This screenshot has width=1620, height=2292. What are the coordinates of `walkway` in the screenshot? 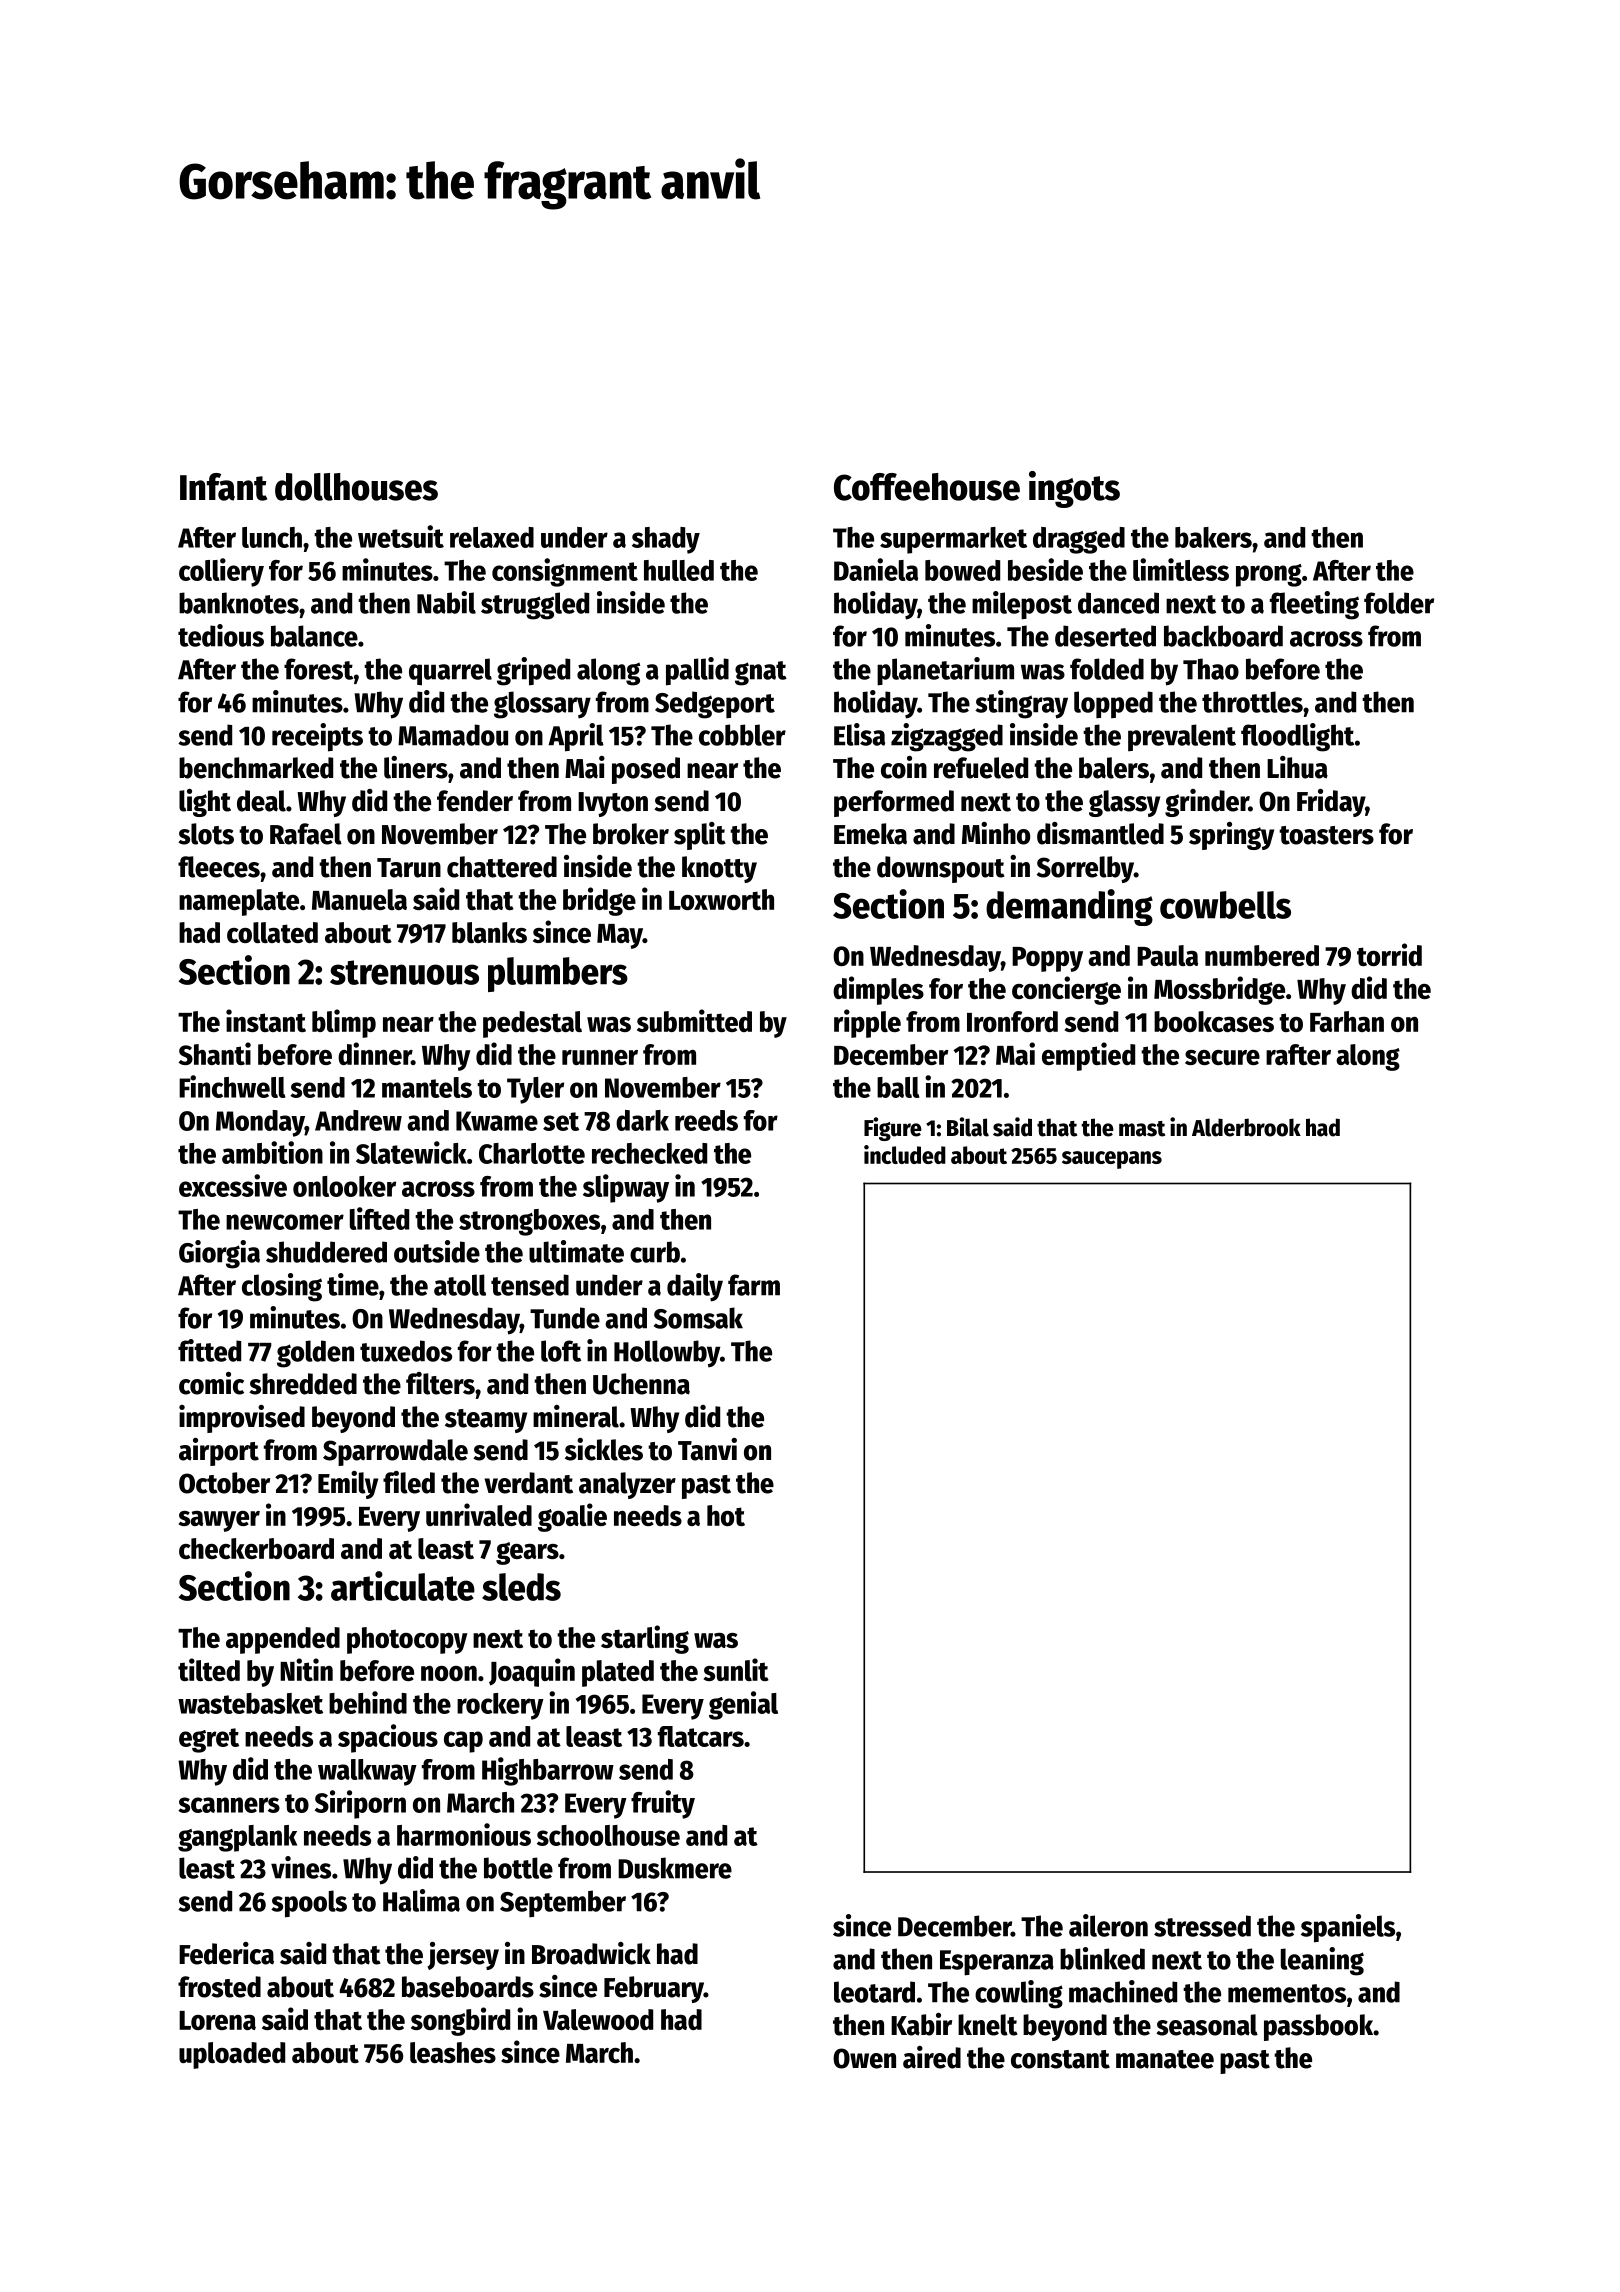 It's located at (367, 1772).
